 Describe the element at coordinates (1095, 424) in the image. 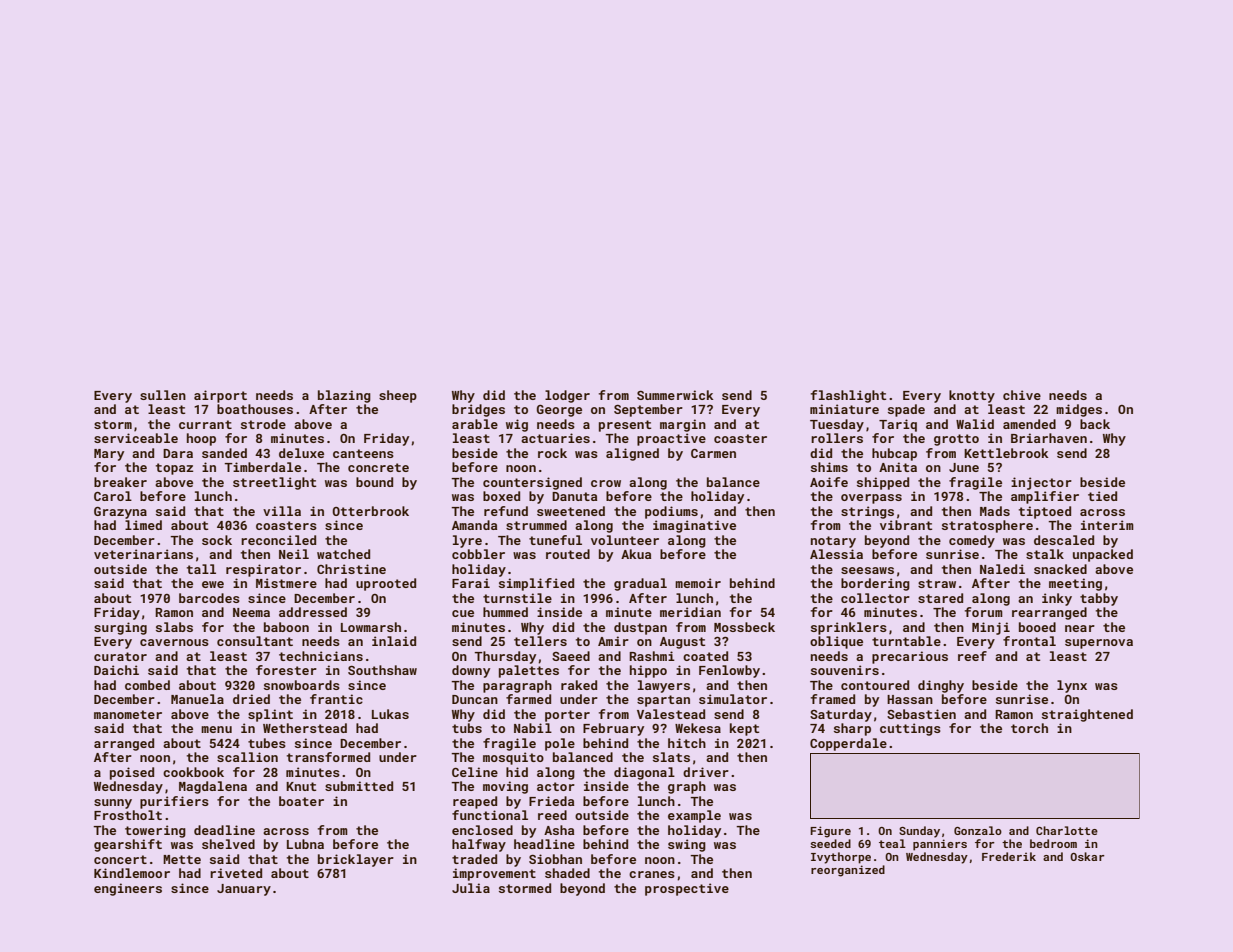

I see `back` at that location.
